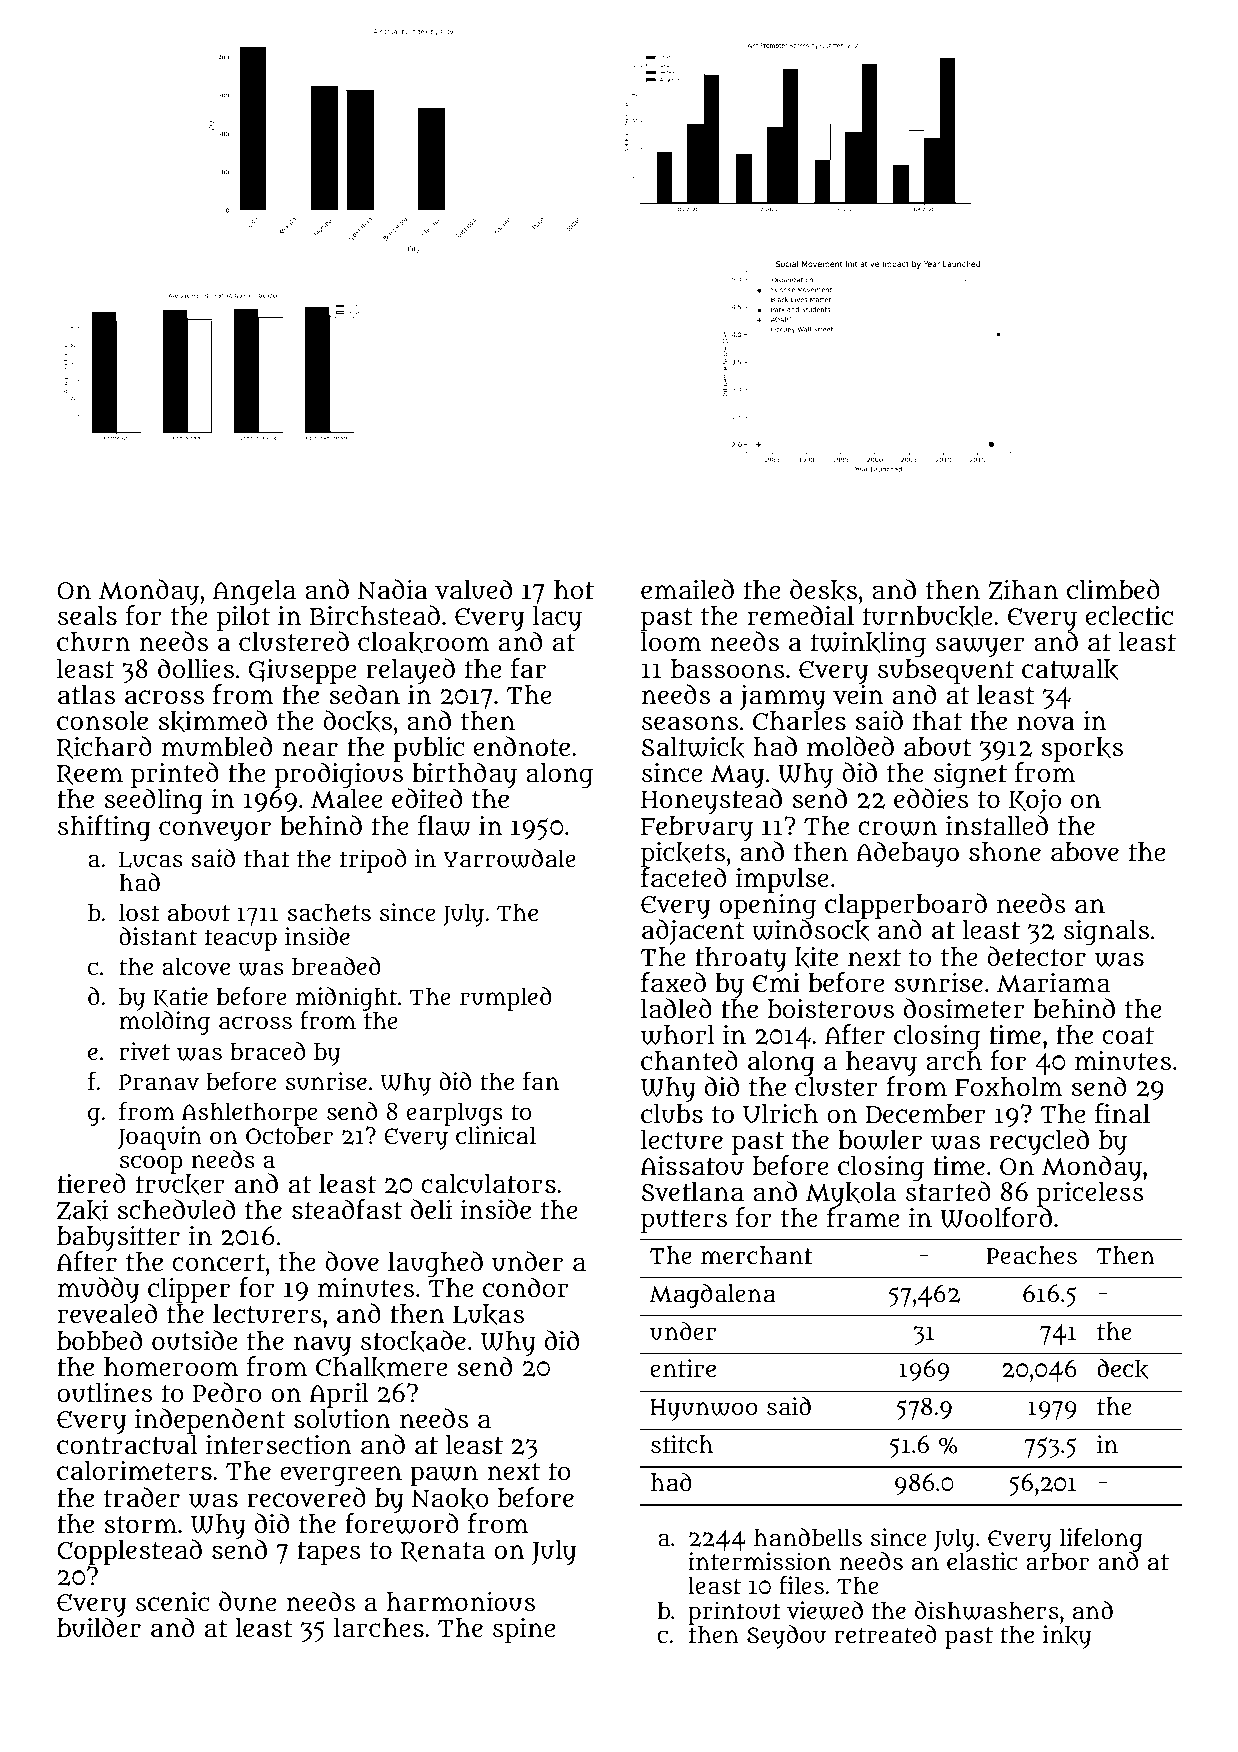 This screenshot has height=1752, width=1238. Describe the element at coordinates (329, 1553) in the screenshot. I see `tapes` at that location.
